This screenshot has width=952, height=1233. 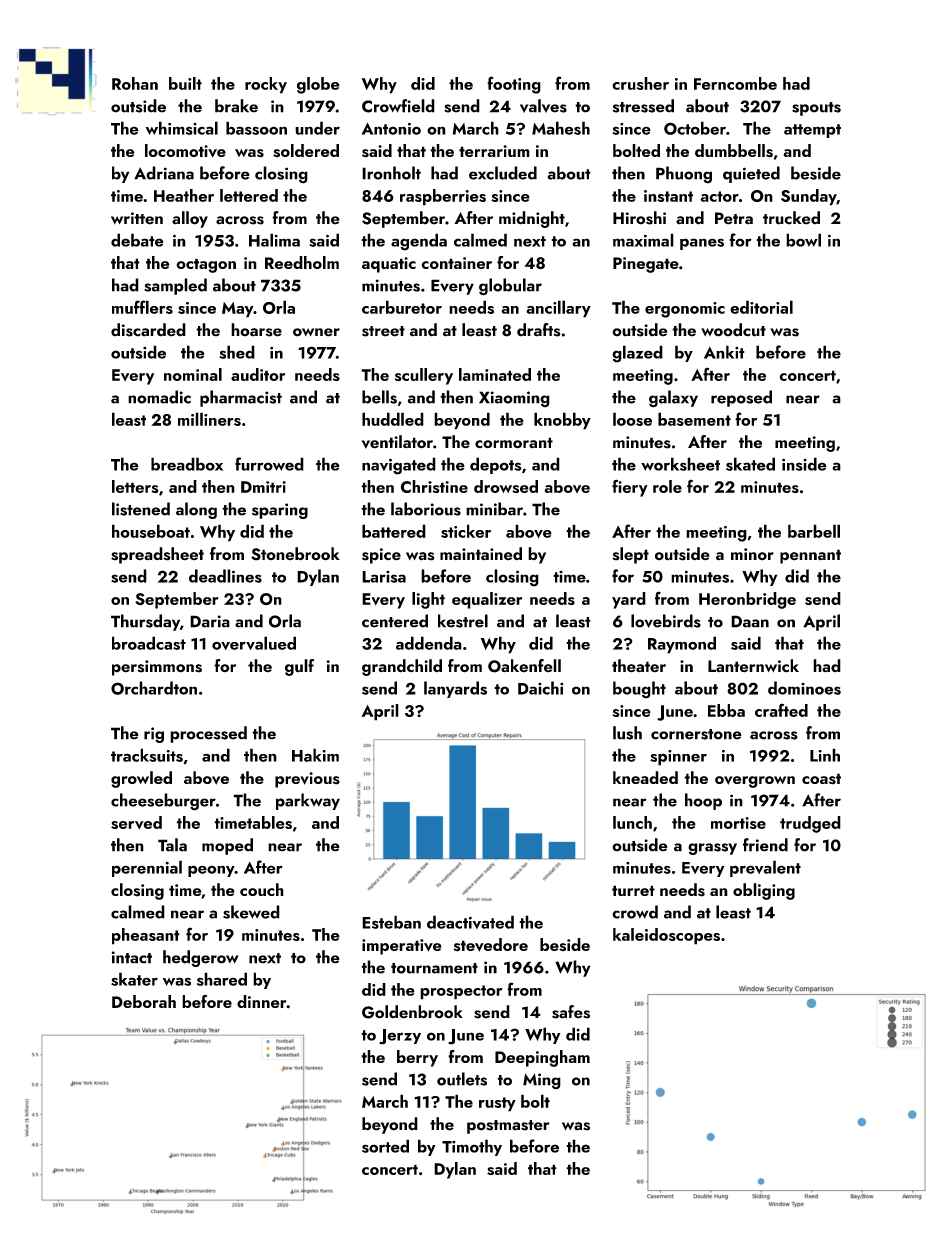 I want to click on inside, so click(x=804, y=464).
